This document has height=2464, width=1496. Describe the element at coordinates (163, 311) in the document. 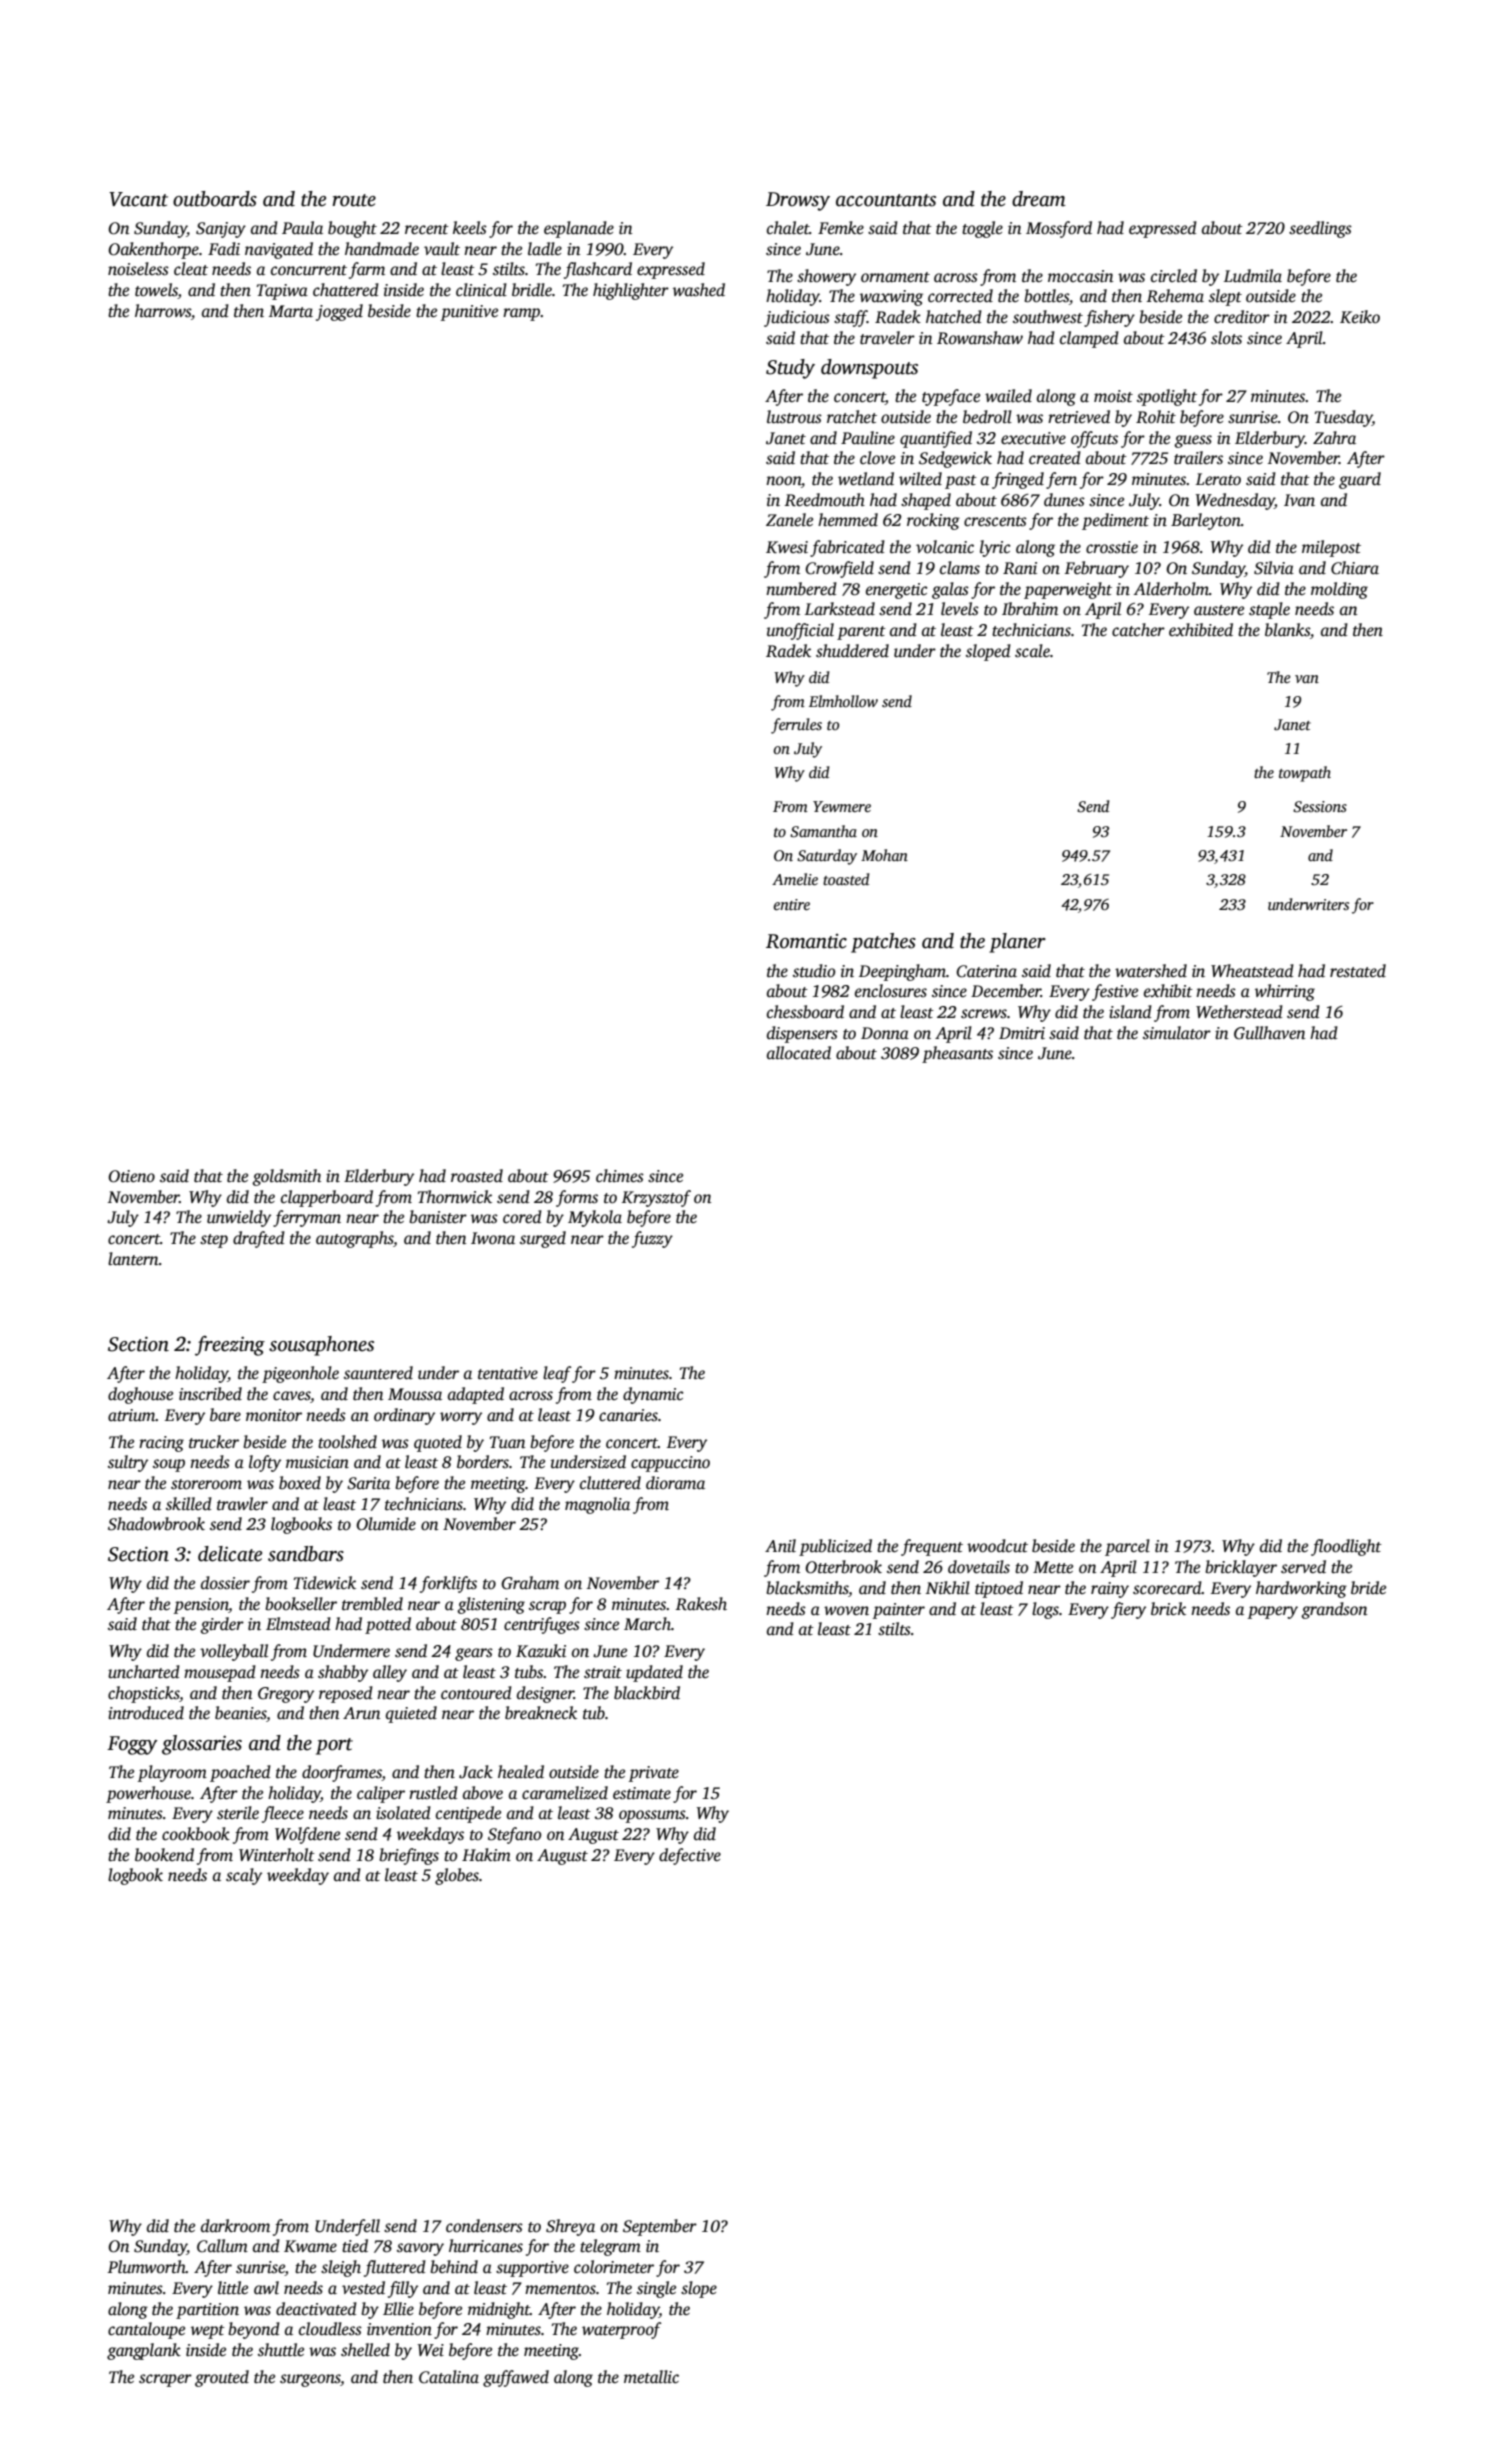

I see `harrows` at that location.
